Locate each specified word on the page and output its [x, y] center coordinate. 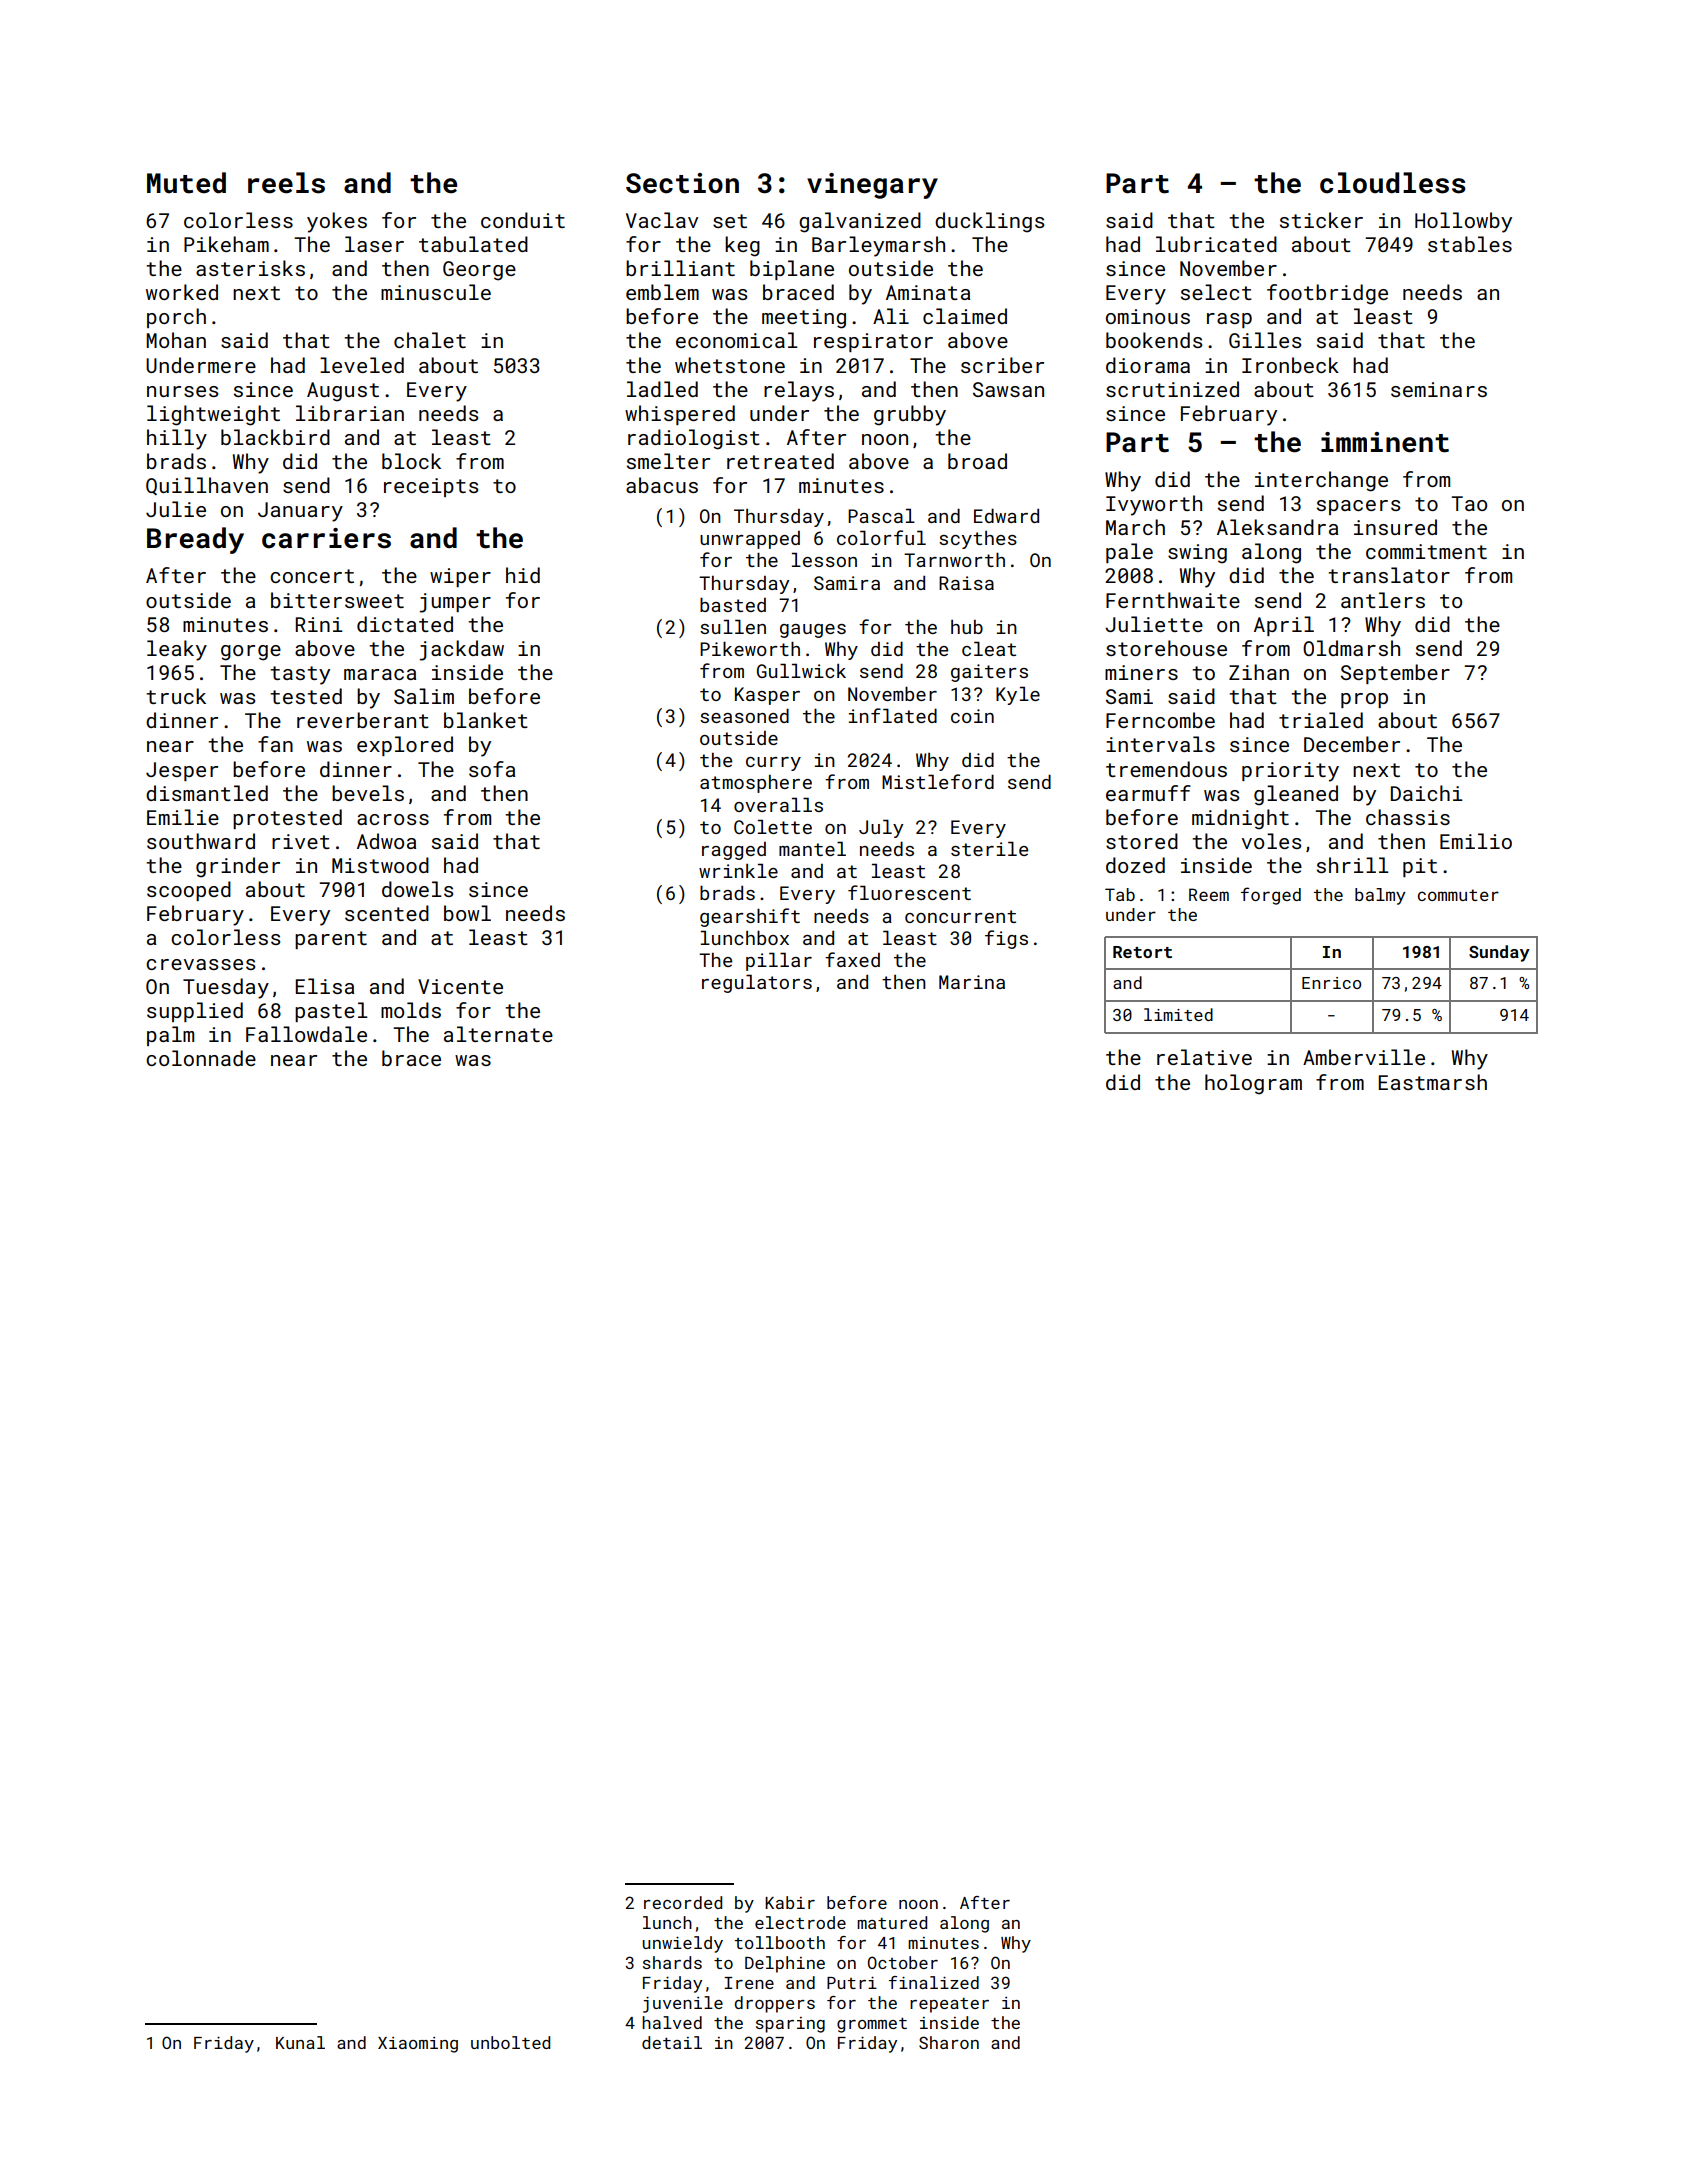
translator [1389, 575]
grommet [872, 2025]
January [300, 512]
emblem [662, 292]
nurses [182, 391]
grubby [910, 415]
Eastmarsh [1432, 1082]
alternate [498, 1034]
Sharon [949, 2042]
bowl [467, 913]
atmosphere [756, 784]
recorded [683, 1902]
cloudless [1393, 183]
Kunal [300, 2042]
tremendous [1166, 769]
